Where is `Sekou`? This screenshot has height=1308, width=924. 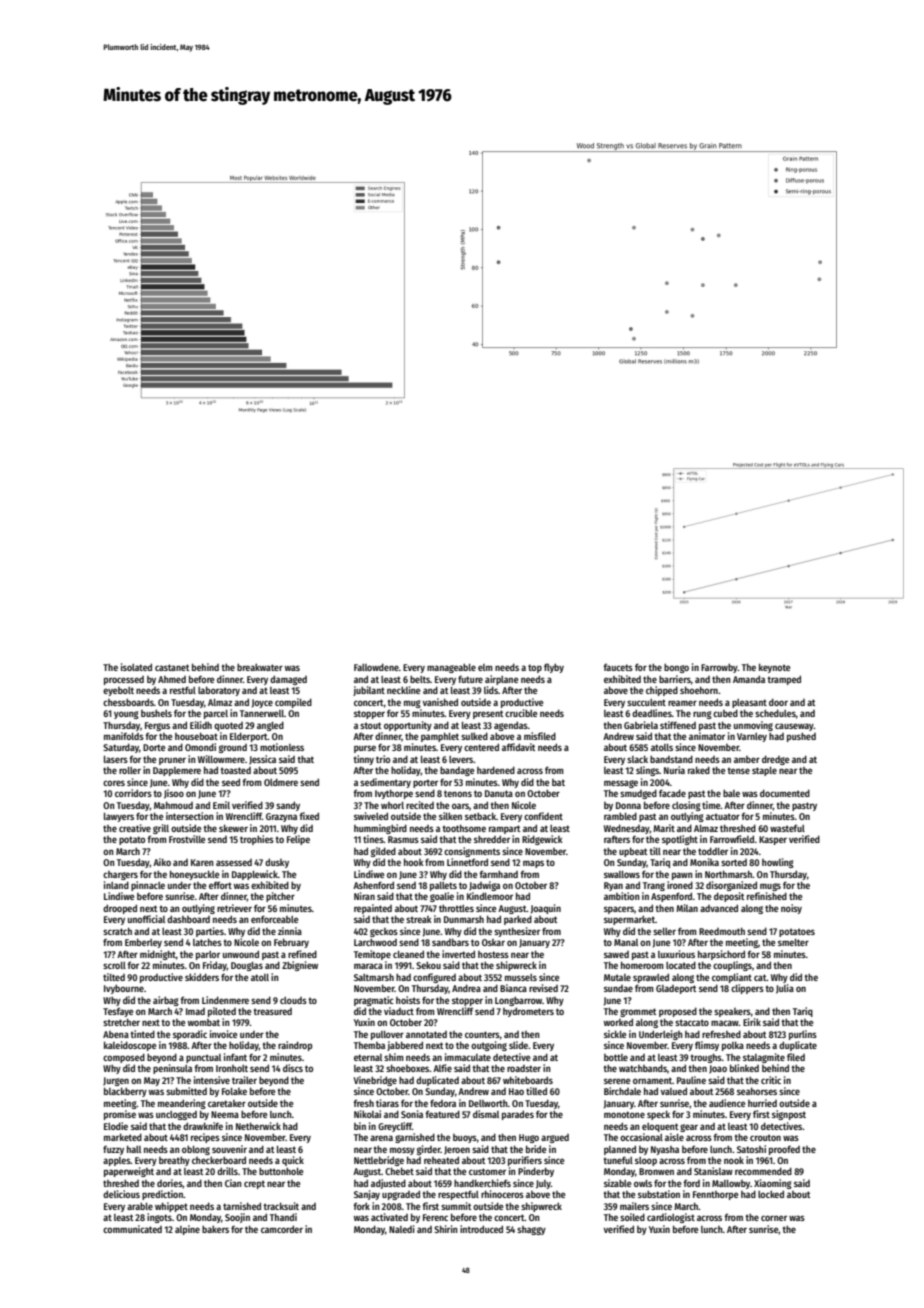 Sekou is located at coordinates (428, 965).
